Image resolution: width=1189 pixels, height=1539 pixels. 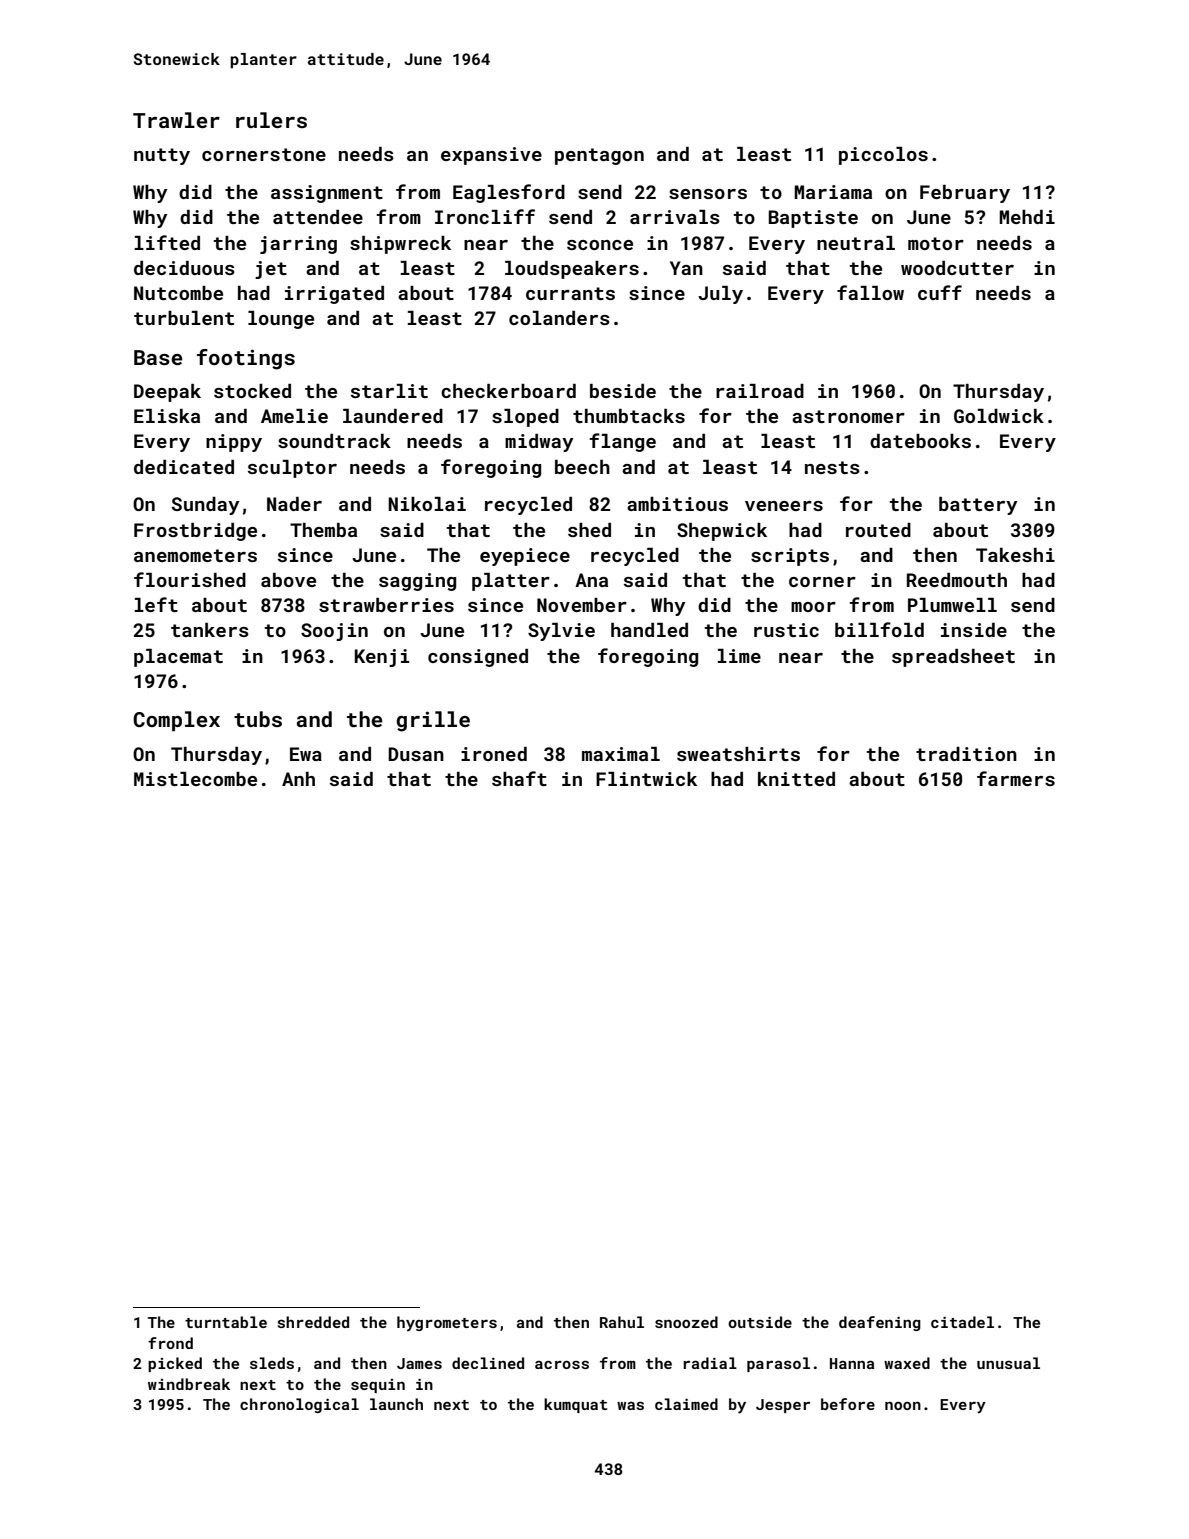 What do you see at coordinates (561, 632) in the screenshot?
I see `Sylvie` at bounding box center [561, 632].
